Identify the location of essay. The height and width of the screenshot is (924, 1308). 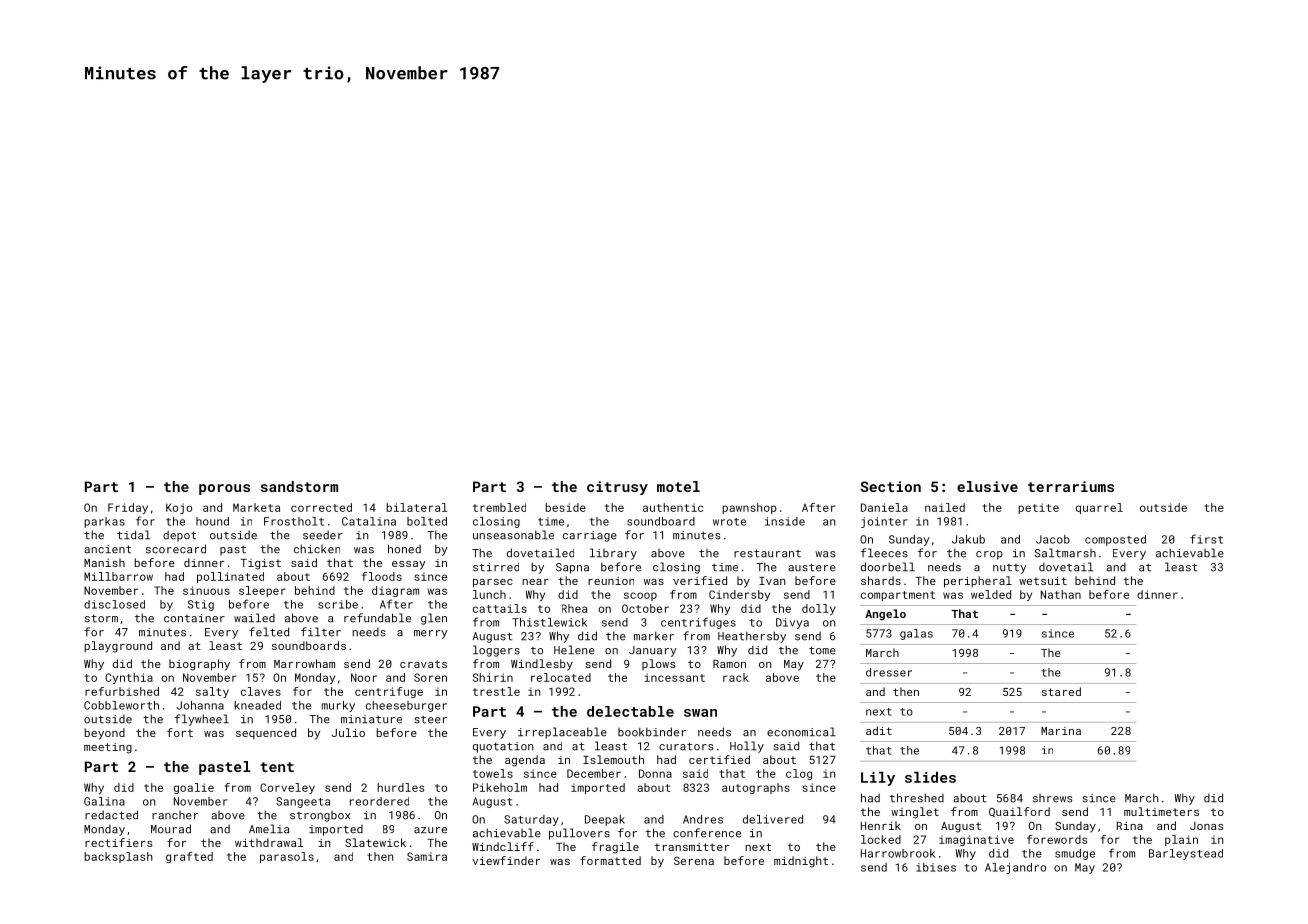
(409, 565).
